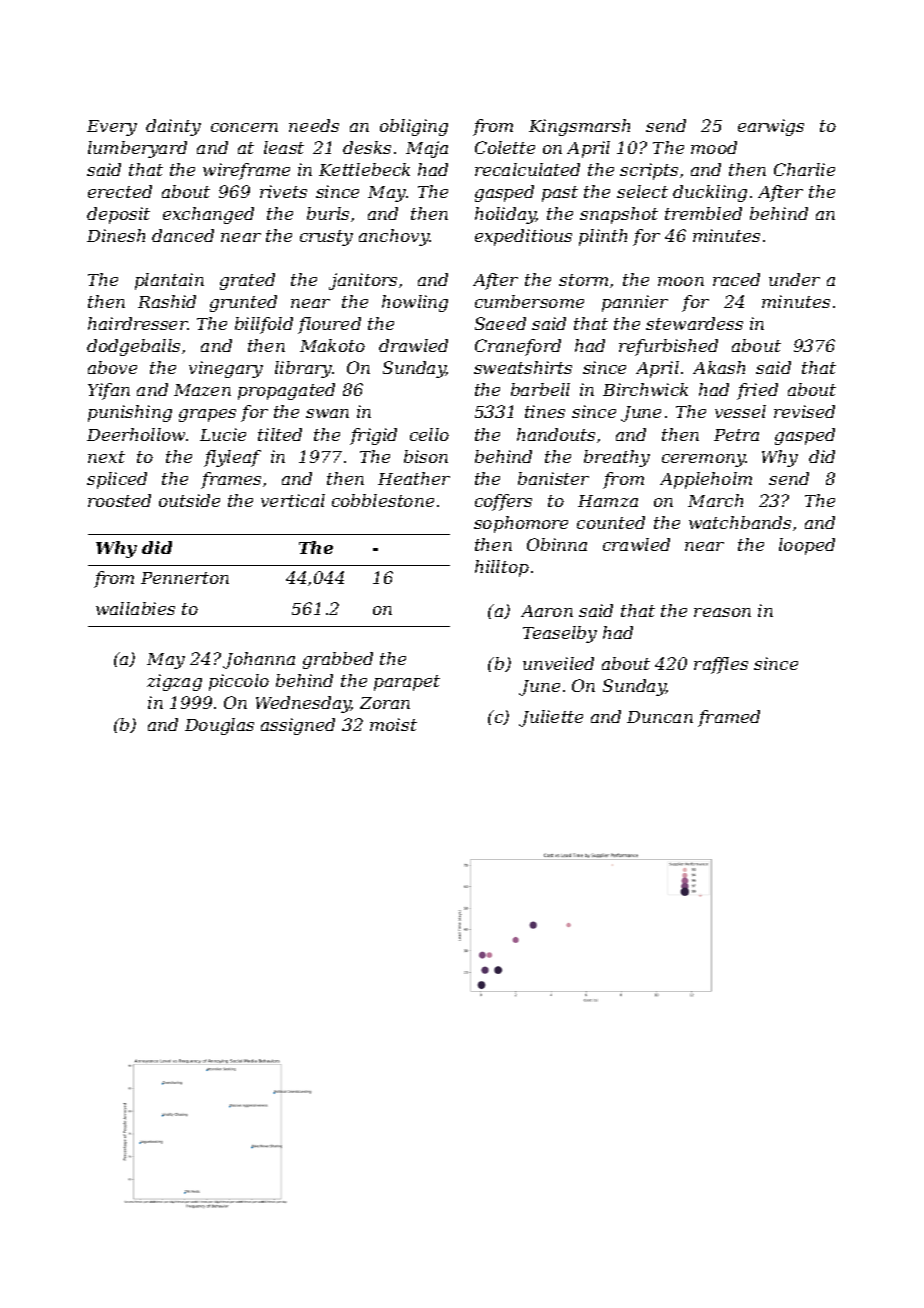 The image size is (924, 1308). What do you see at coordinates (714, 147) in the screenshot?
I see `mood` at bounding box center [714, 147].
